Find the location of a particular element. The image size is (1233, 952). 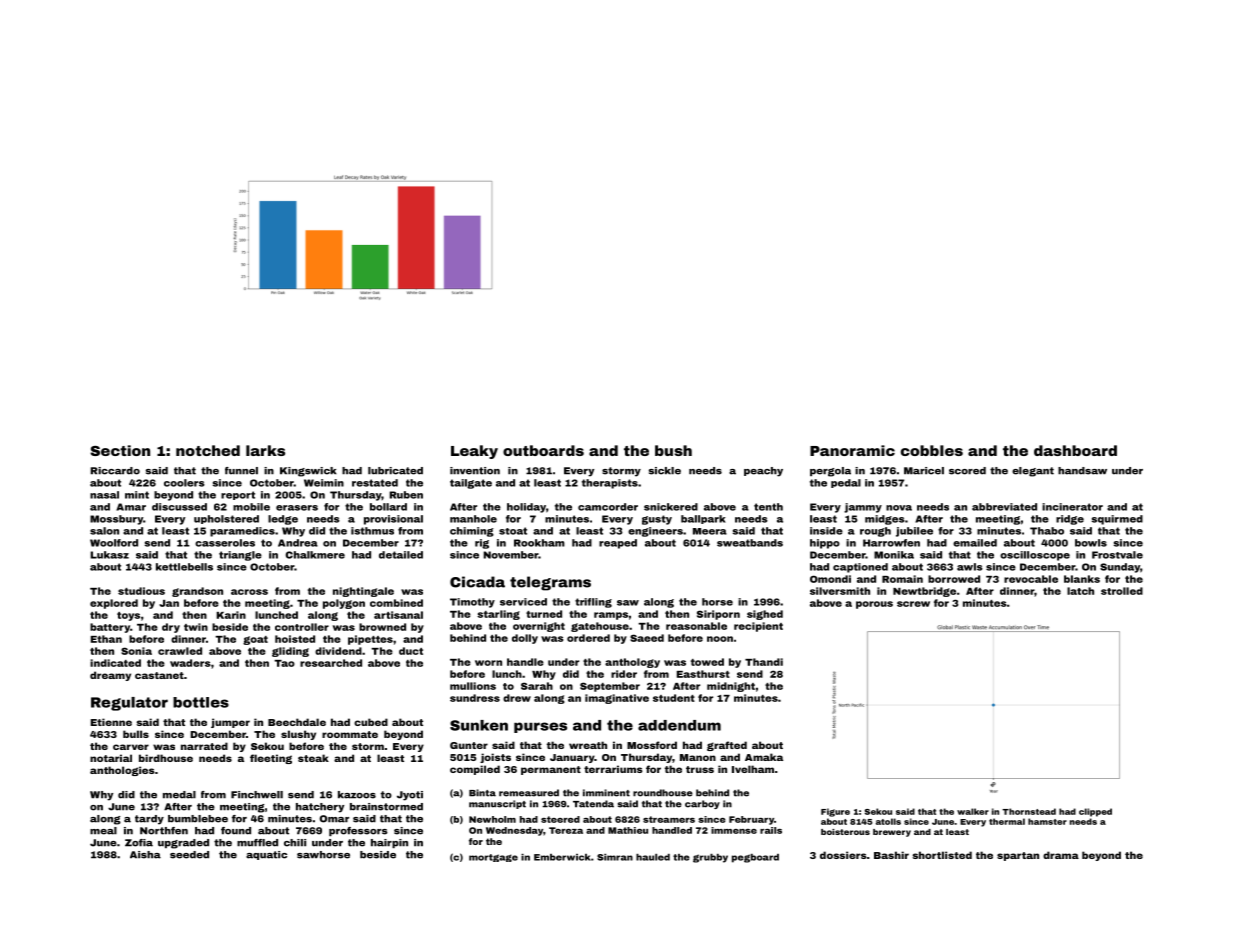

restated is located at coordinates (375, 483).
